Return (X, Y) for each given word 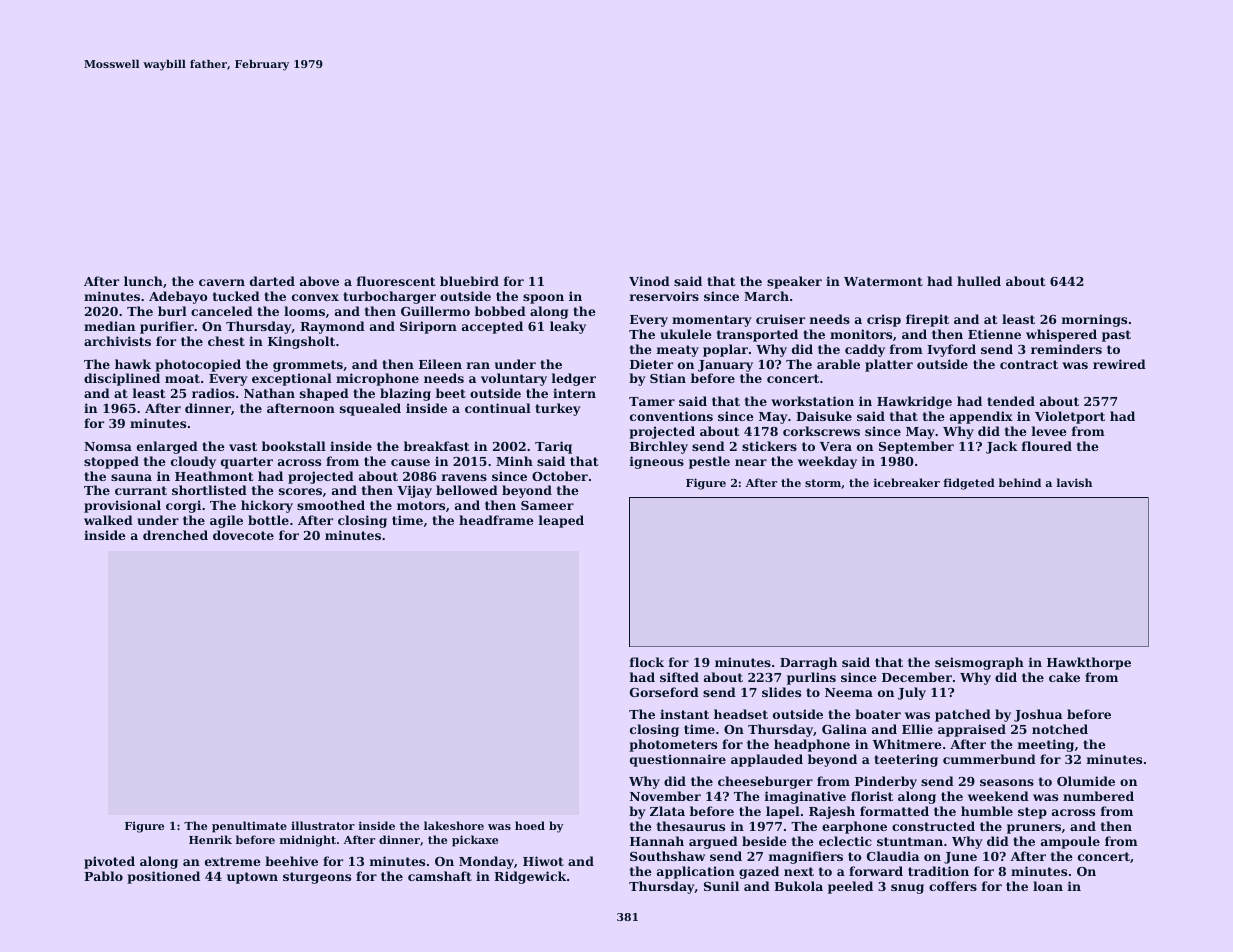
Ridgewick (530, 877)
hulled (979, 281)
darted (272, 281)
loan (1048, 886)
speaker (794, 282)
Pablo (103, 876)
